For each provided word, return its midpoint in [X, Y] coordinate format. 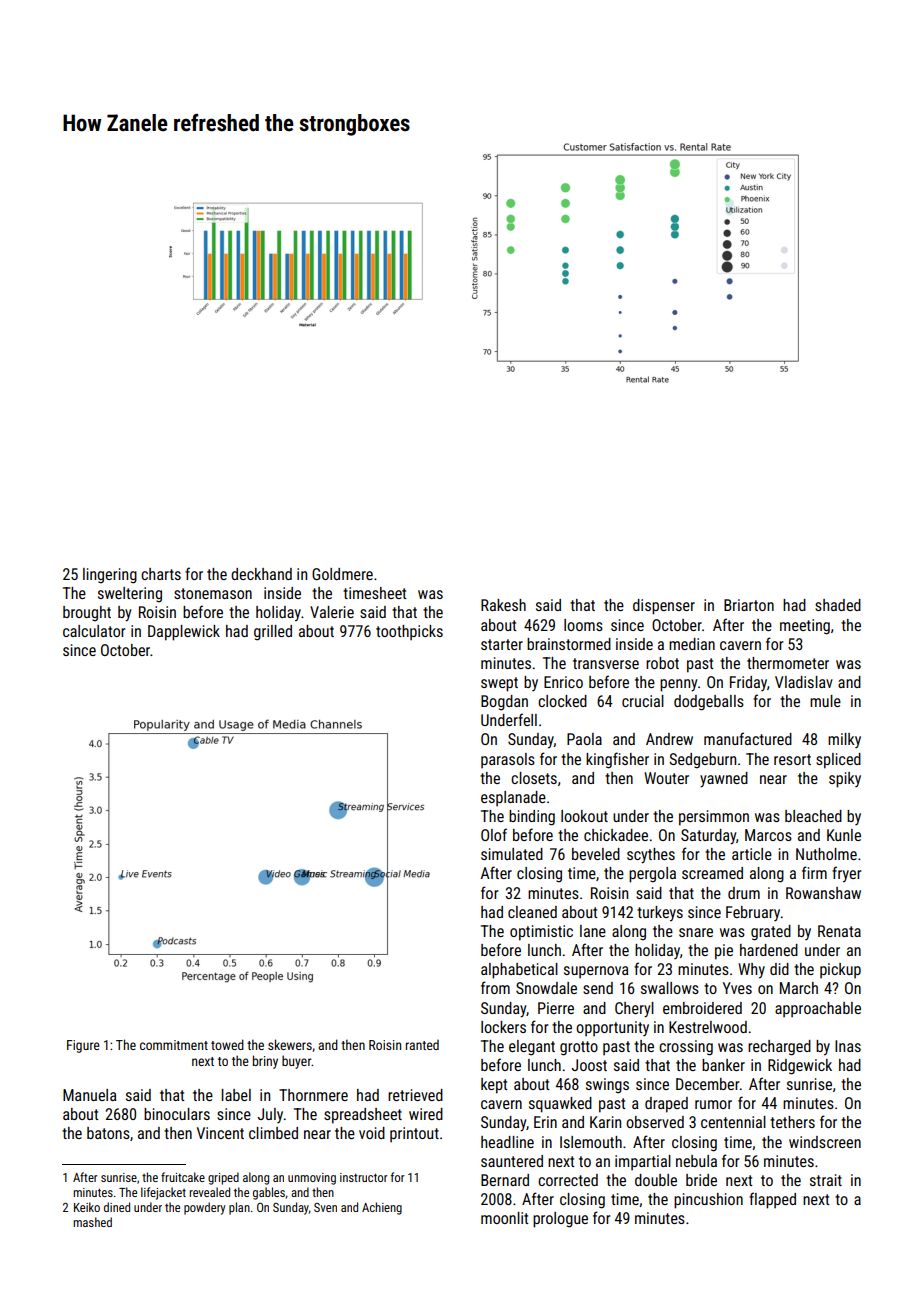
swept [499, 684]
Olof [494, 834]
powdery [204, 1208]
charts [161, 574]
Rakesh [503, 605]
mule [825, 701]
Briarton [749, 605]
